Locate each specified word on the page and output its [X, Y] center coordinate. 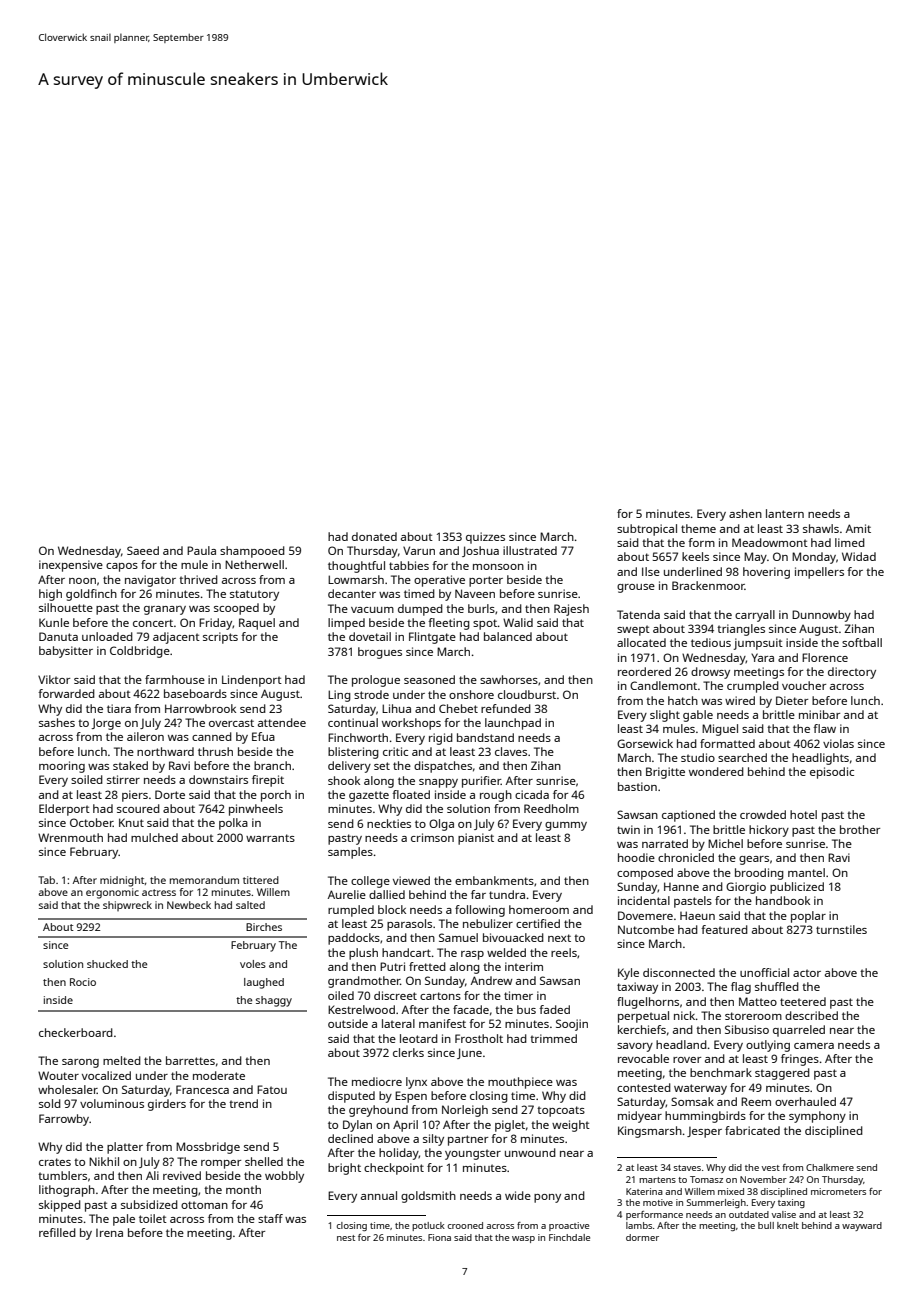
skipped [60, 1206]
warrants [270, 838]
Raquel [257, 624]
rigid [441, 739]
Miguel [720, 730]
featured [724, 929]
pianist [476, 839]
